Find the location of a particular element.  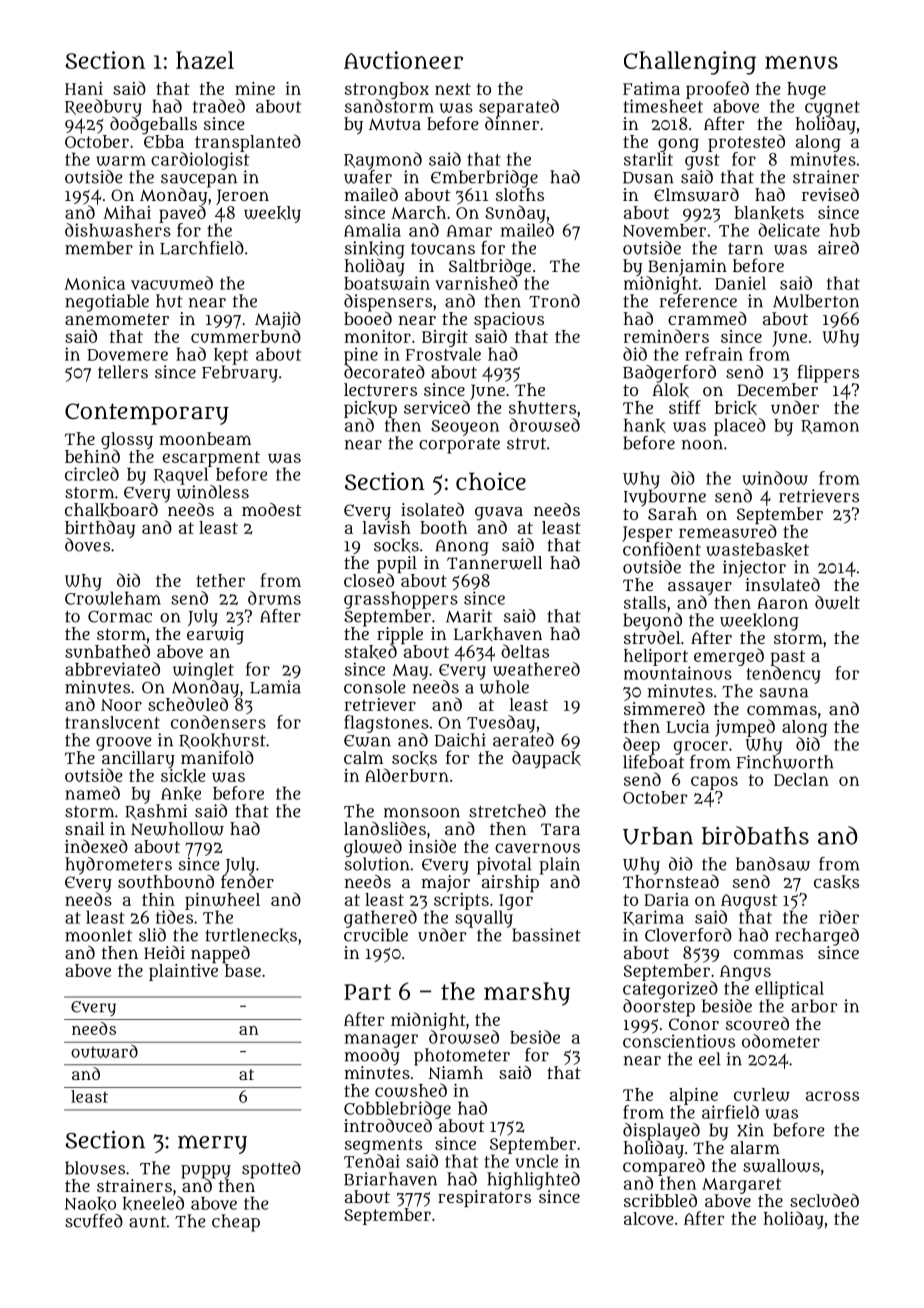

windless is located at coordinates (213, 492).
